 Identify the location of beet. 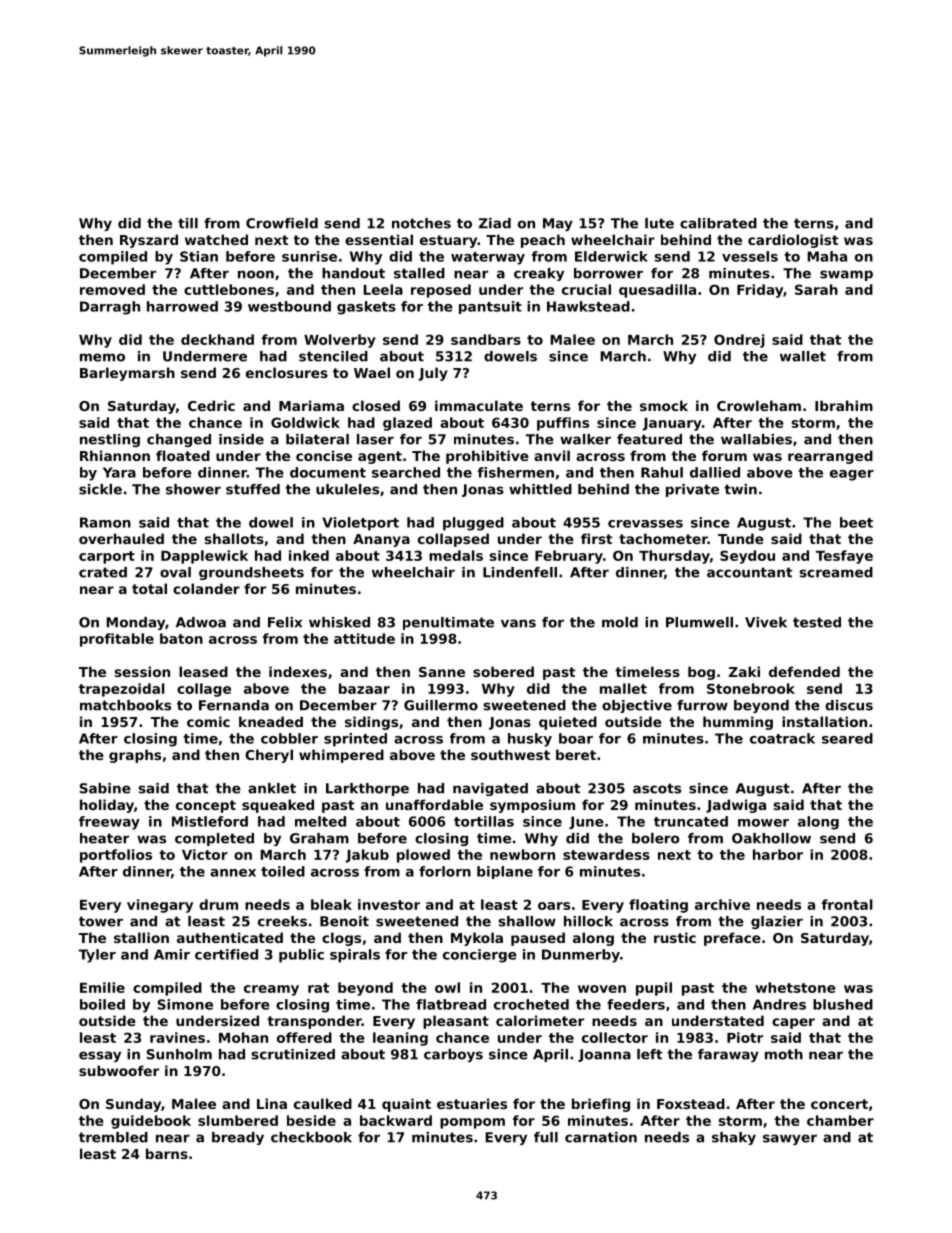
(856, 522).
